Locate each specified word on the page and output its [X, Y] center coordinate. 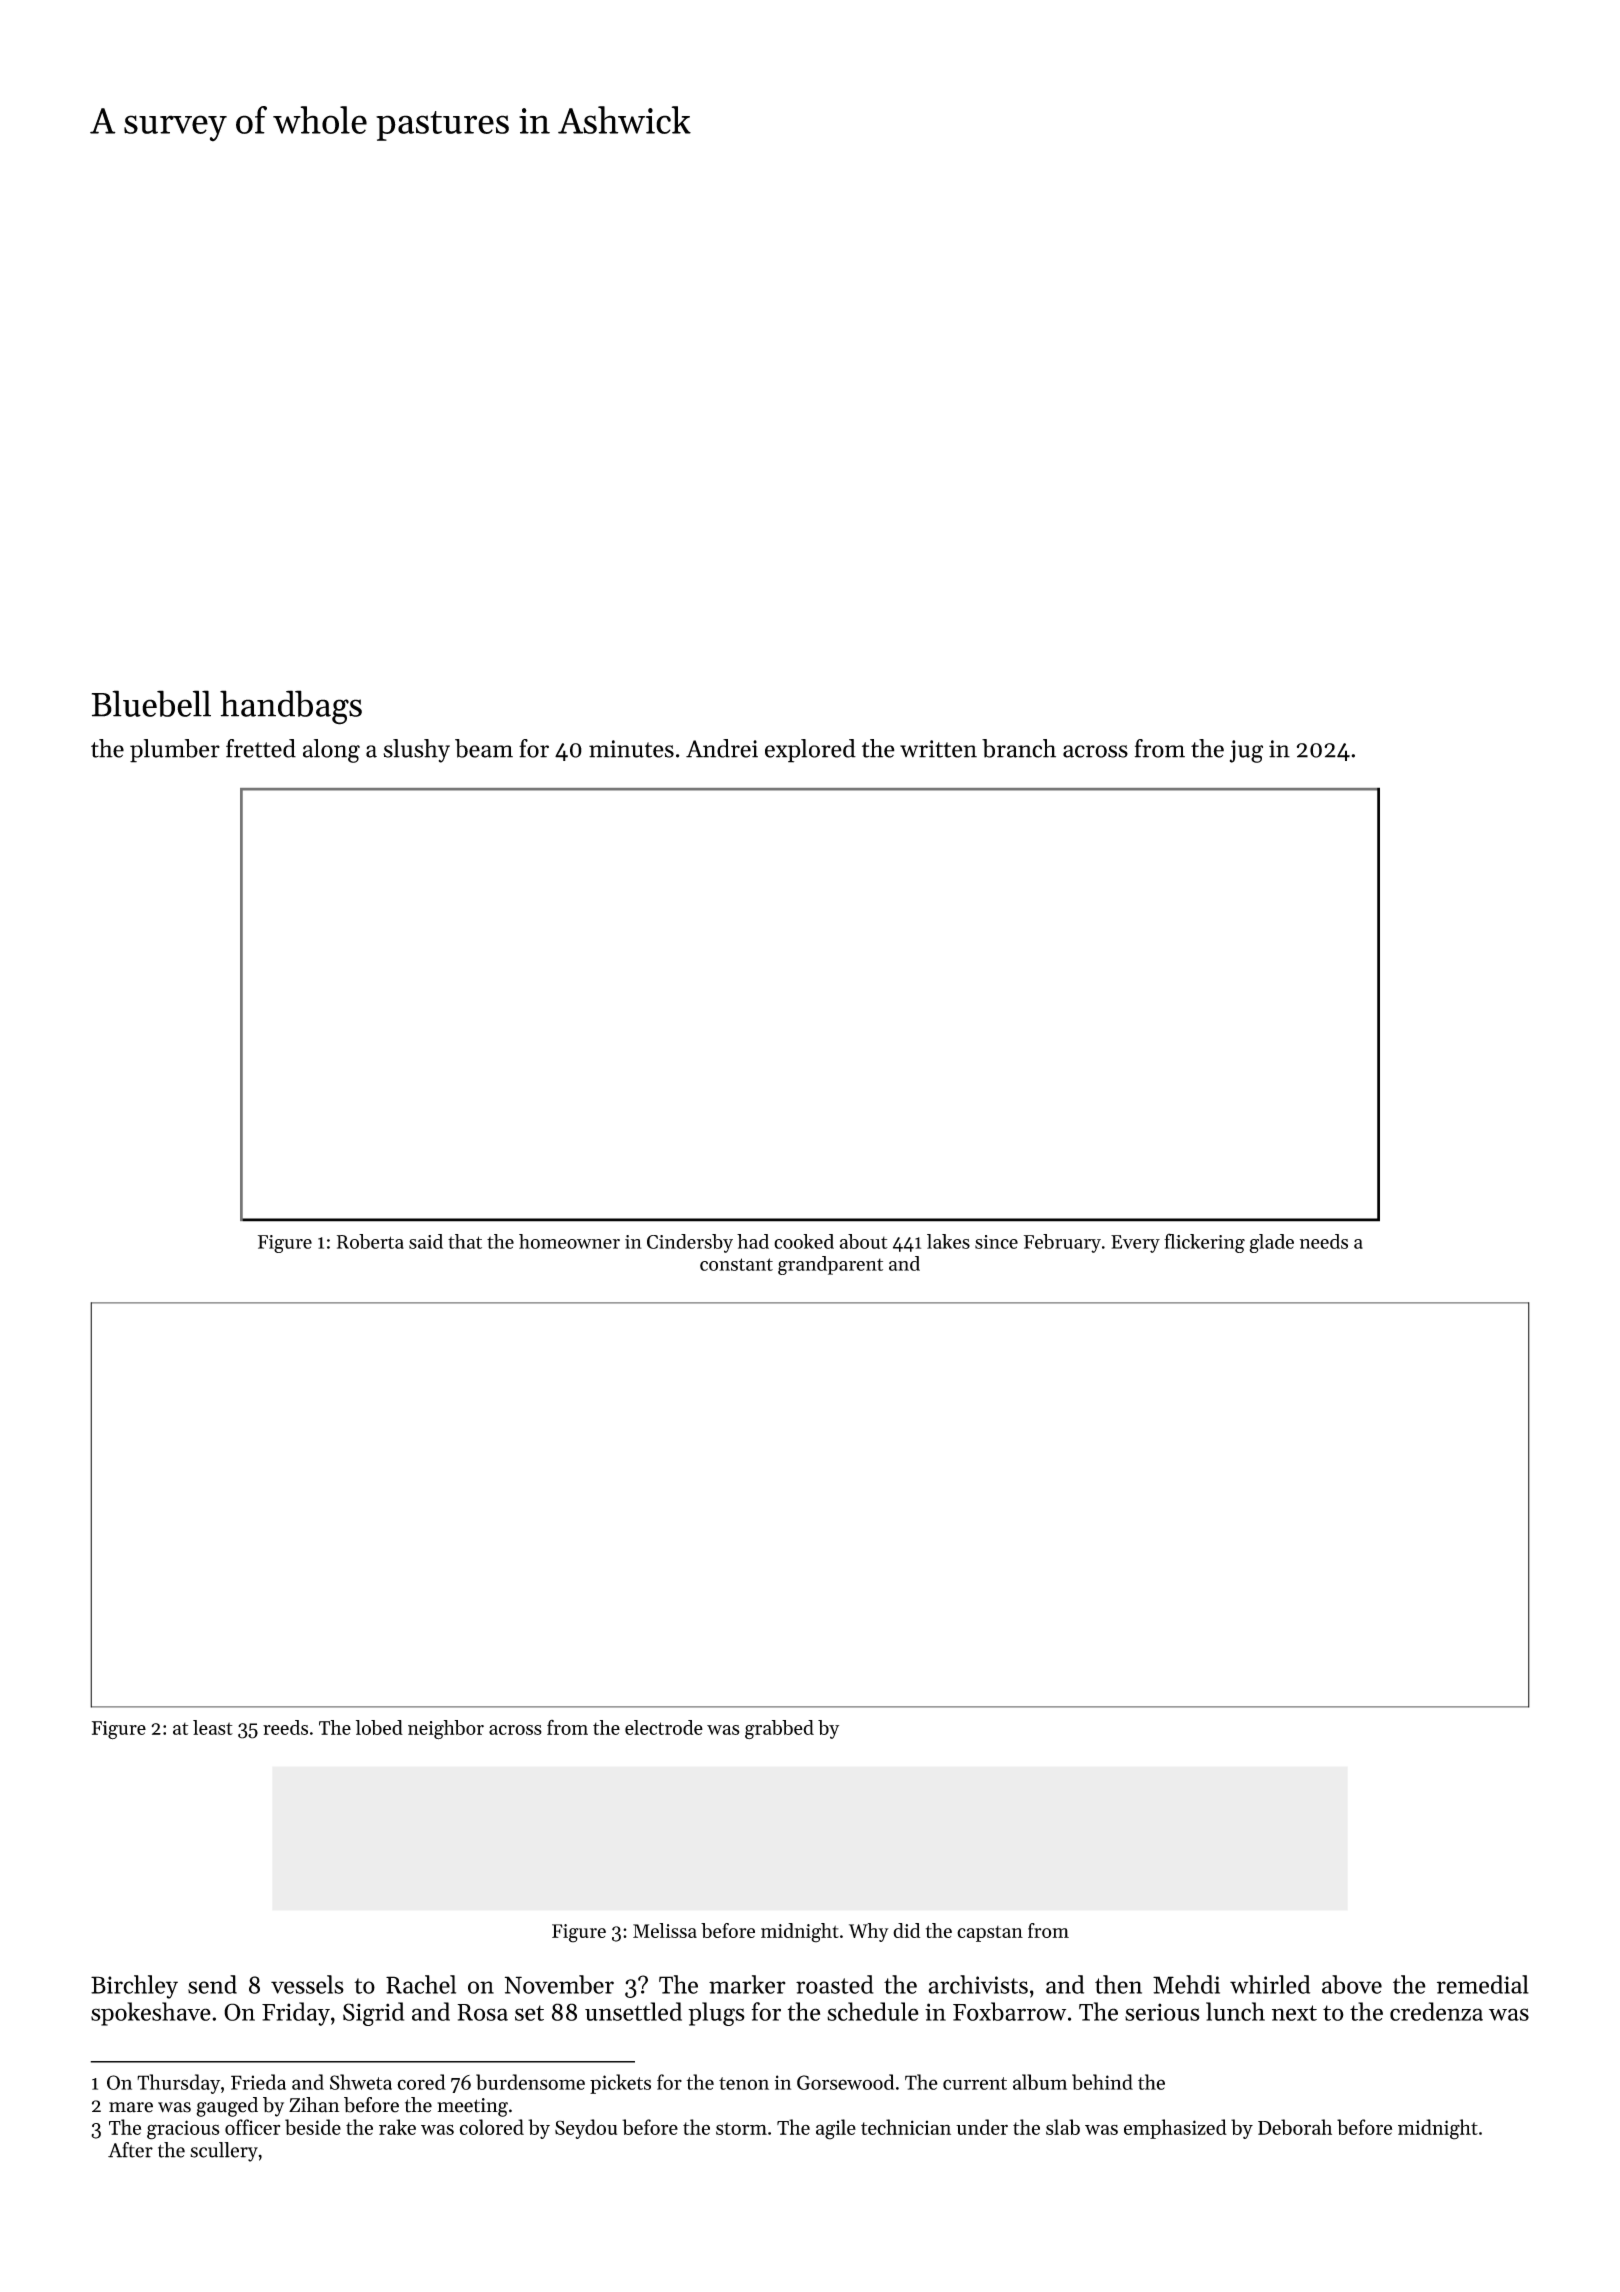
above [1352, 1984]
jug [1246, 751]
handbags [291, 707]
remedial [1483, 1984]
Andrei [722, 748]
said [426, 1241]
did [906, 1930]
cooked [804, 1241]
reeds [285, 1727]
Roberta [370, 1241]
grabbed [779, 1729]
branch [1019, 748]
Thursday [178, 2084]
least [213, 1727]
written [938, 749]
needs [1324, 1241]
